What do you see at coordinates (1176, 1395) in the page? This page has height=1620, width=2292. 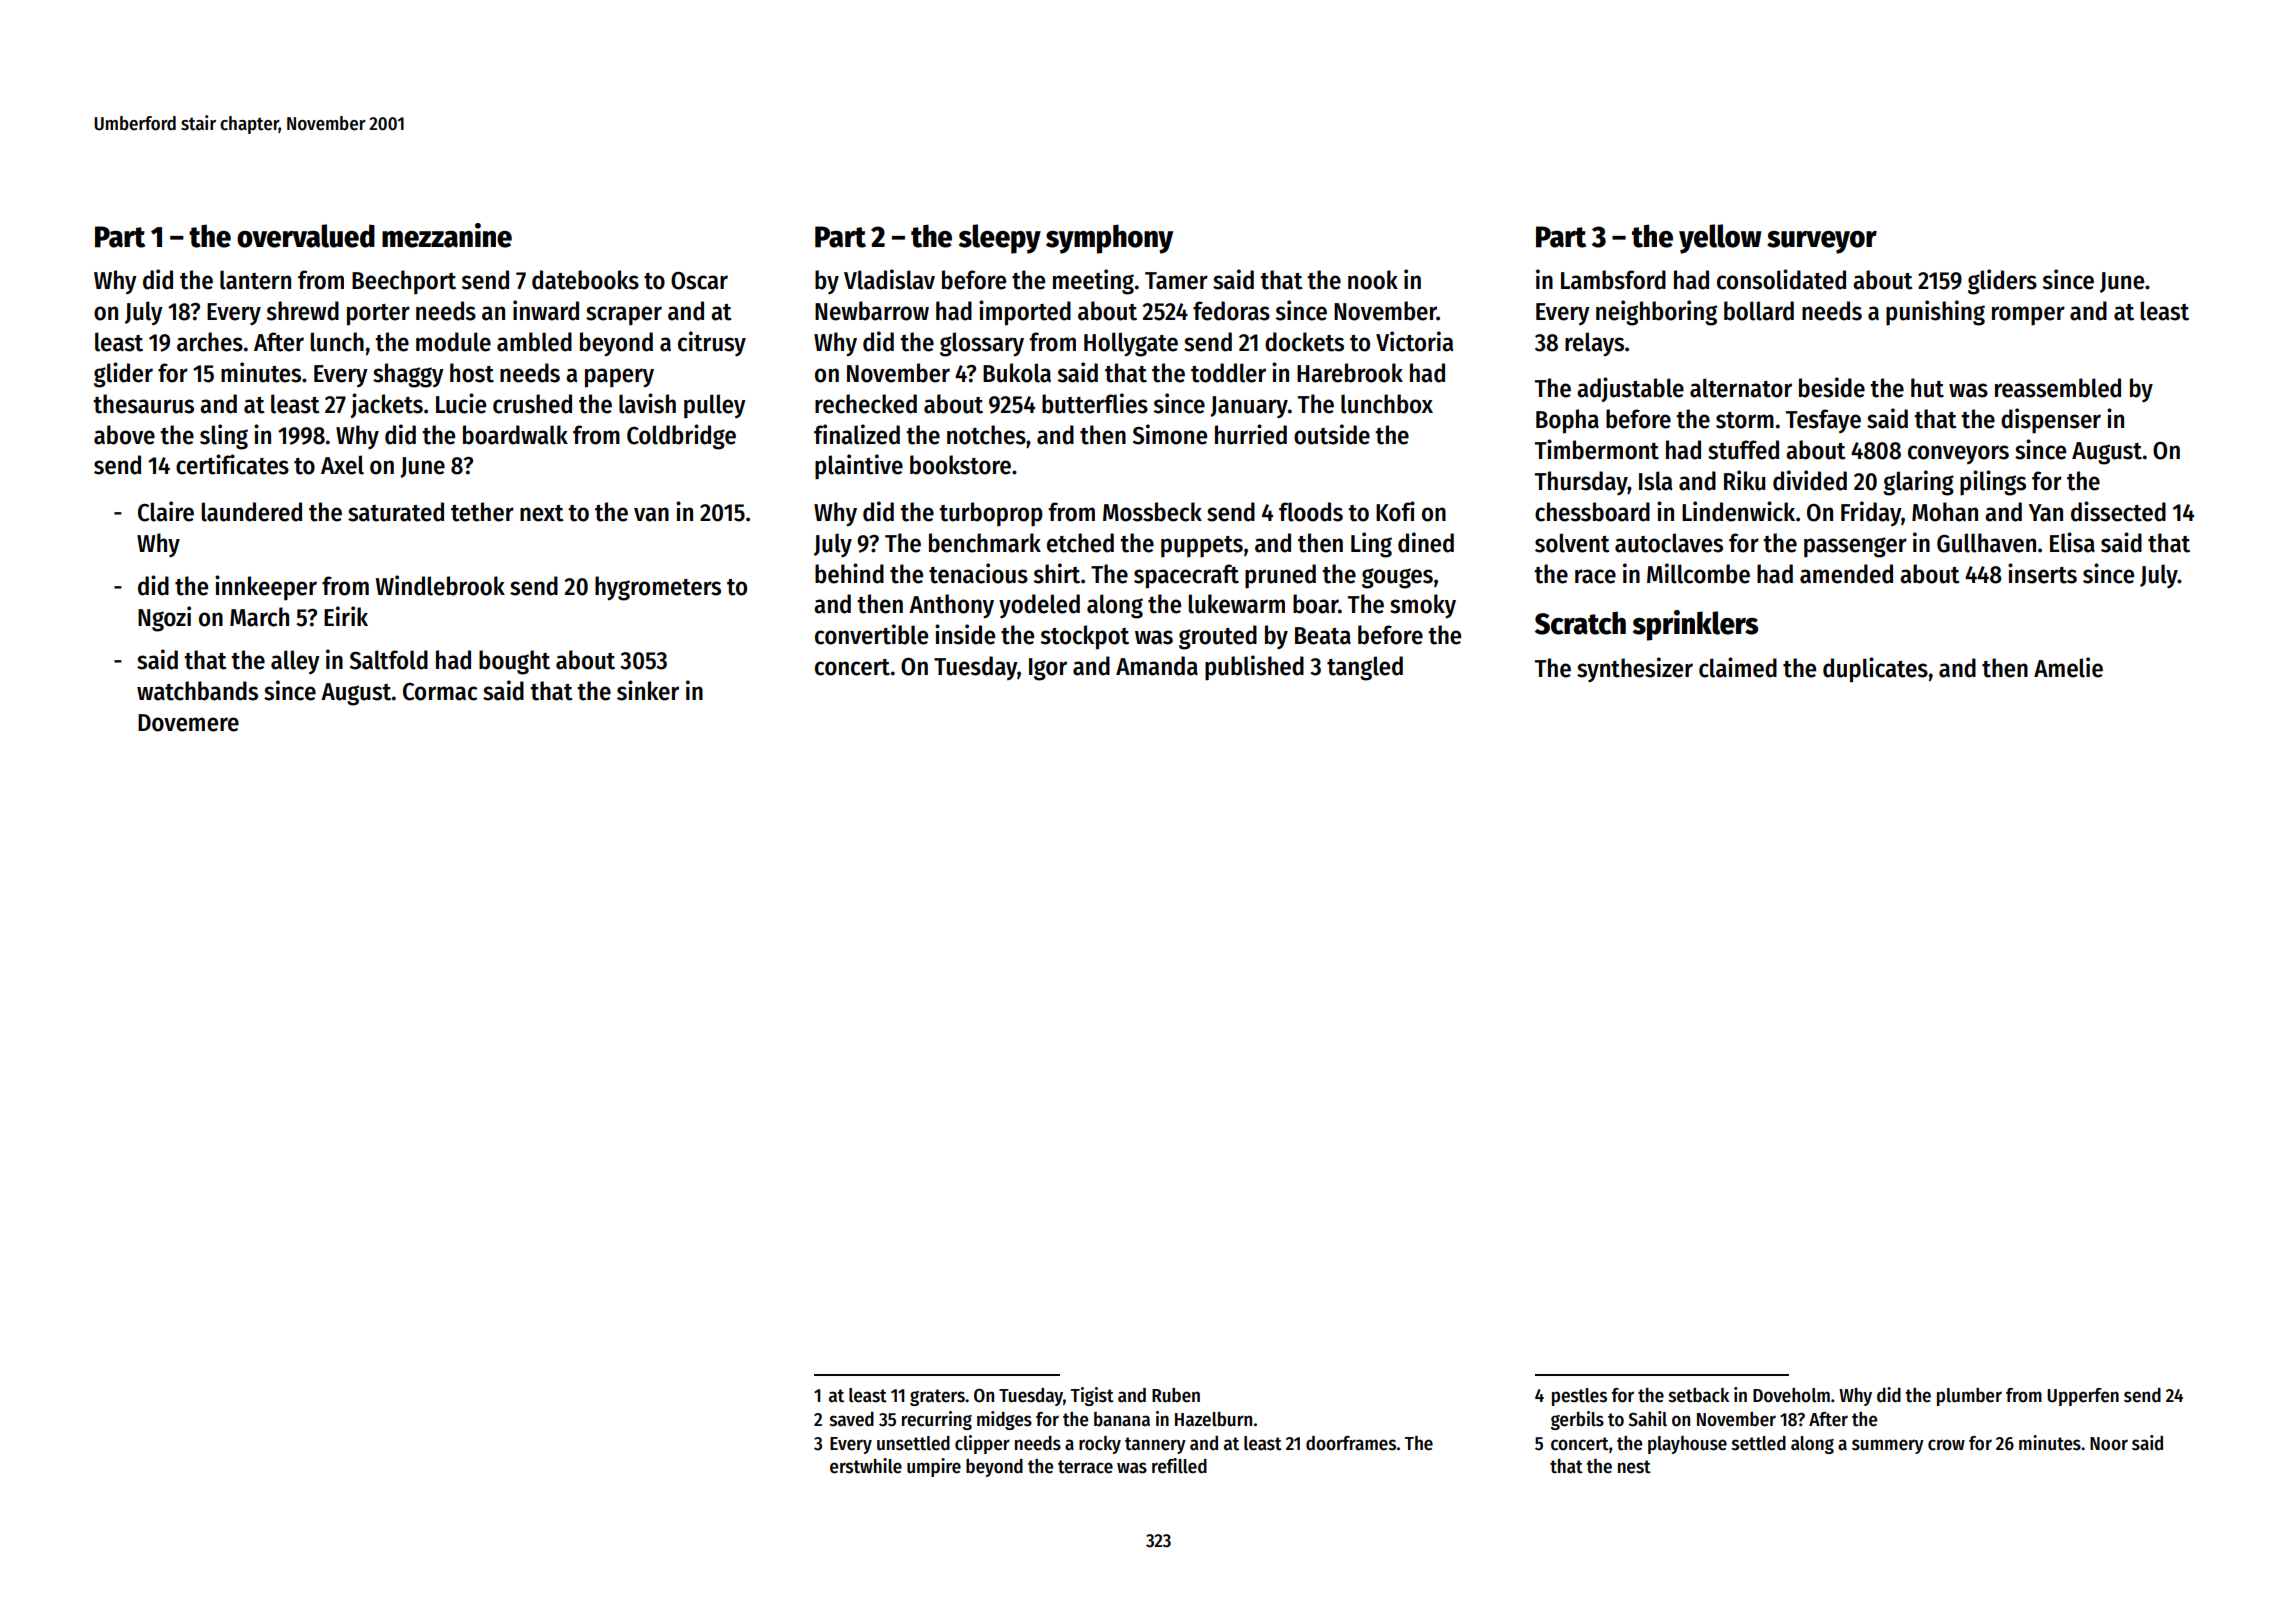 I see `Ruben` at bounding box center [1176, 1395].
